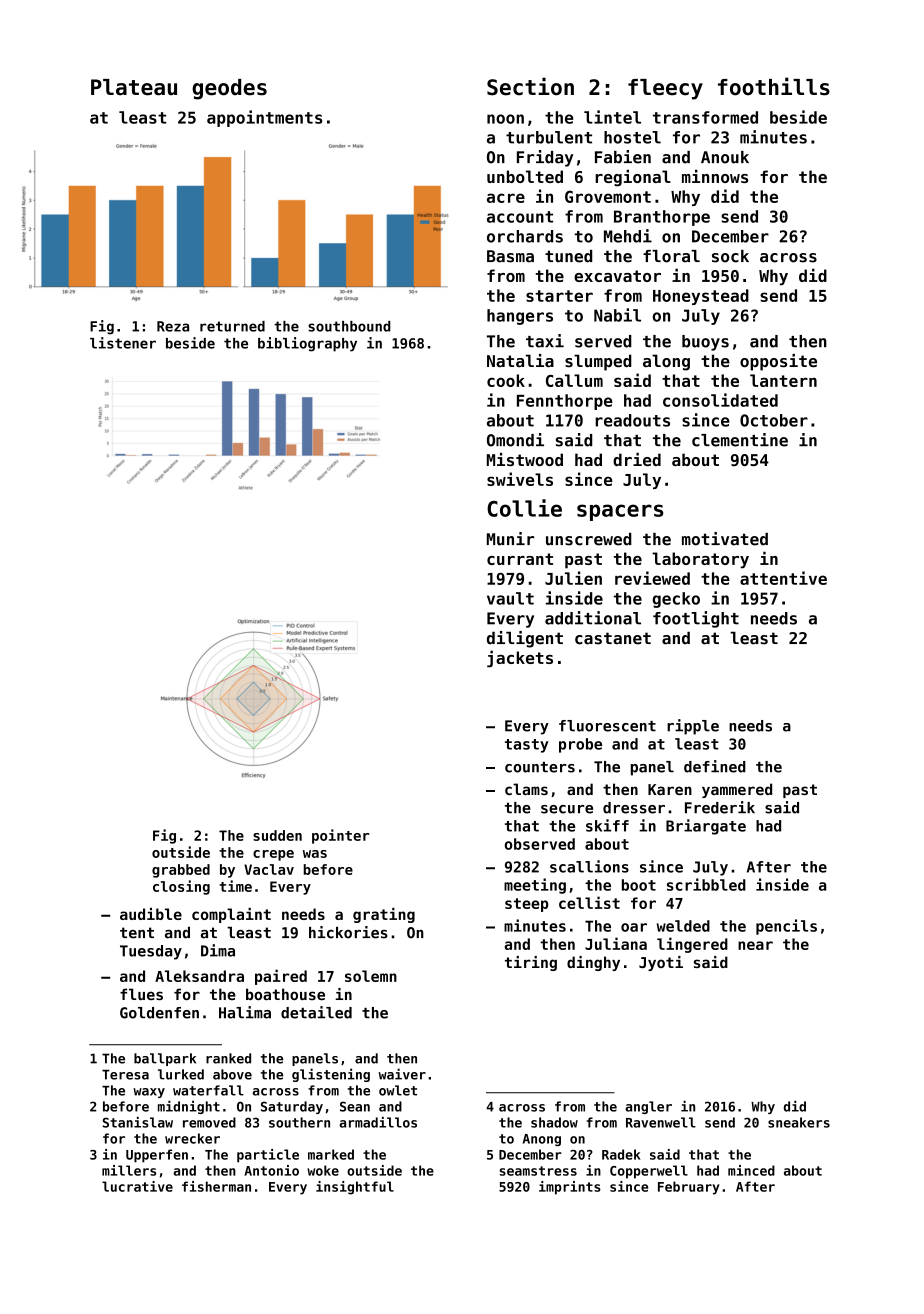 The image size is (924, 1314). What do you see at coordinates (607, 726) in the screenshot?
I see `fluorescent` at bounding box center [607, 726].
